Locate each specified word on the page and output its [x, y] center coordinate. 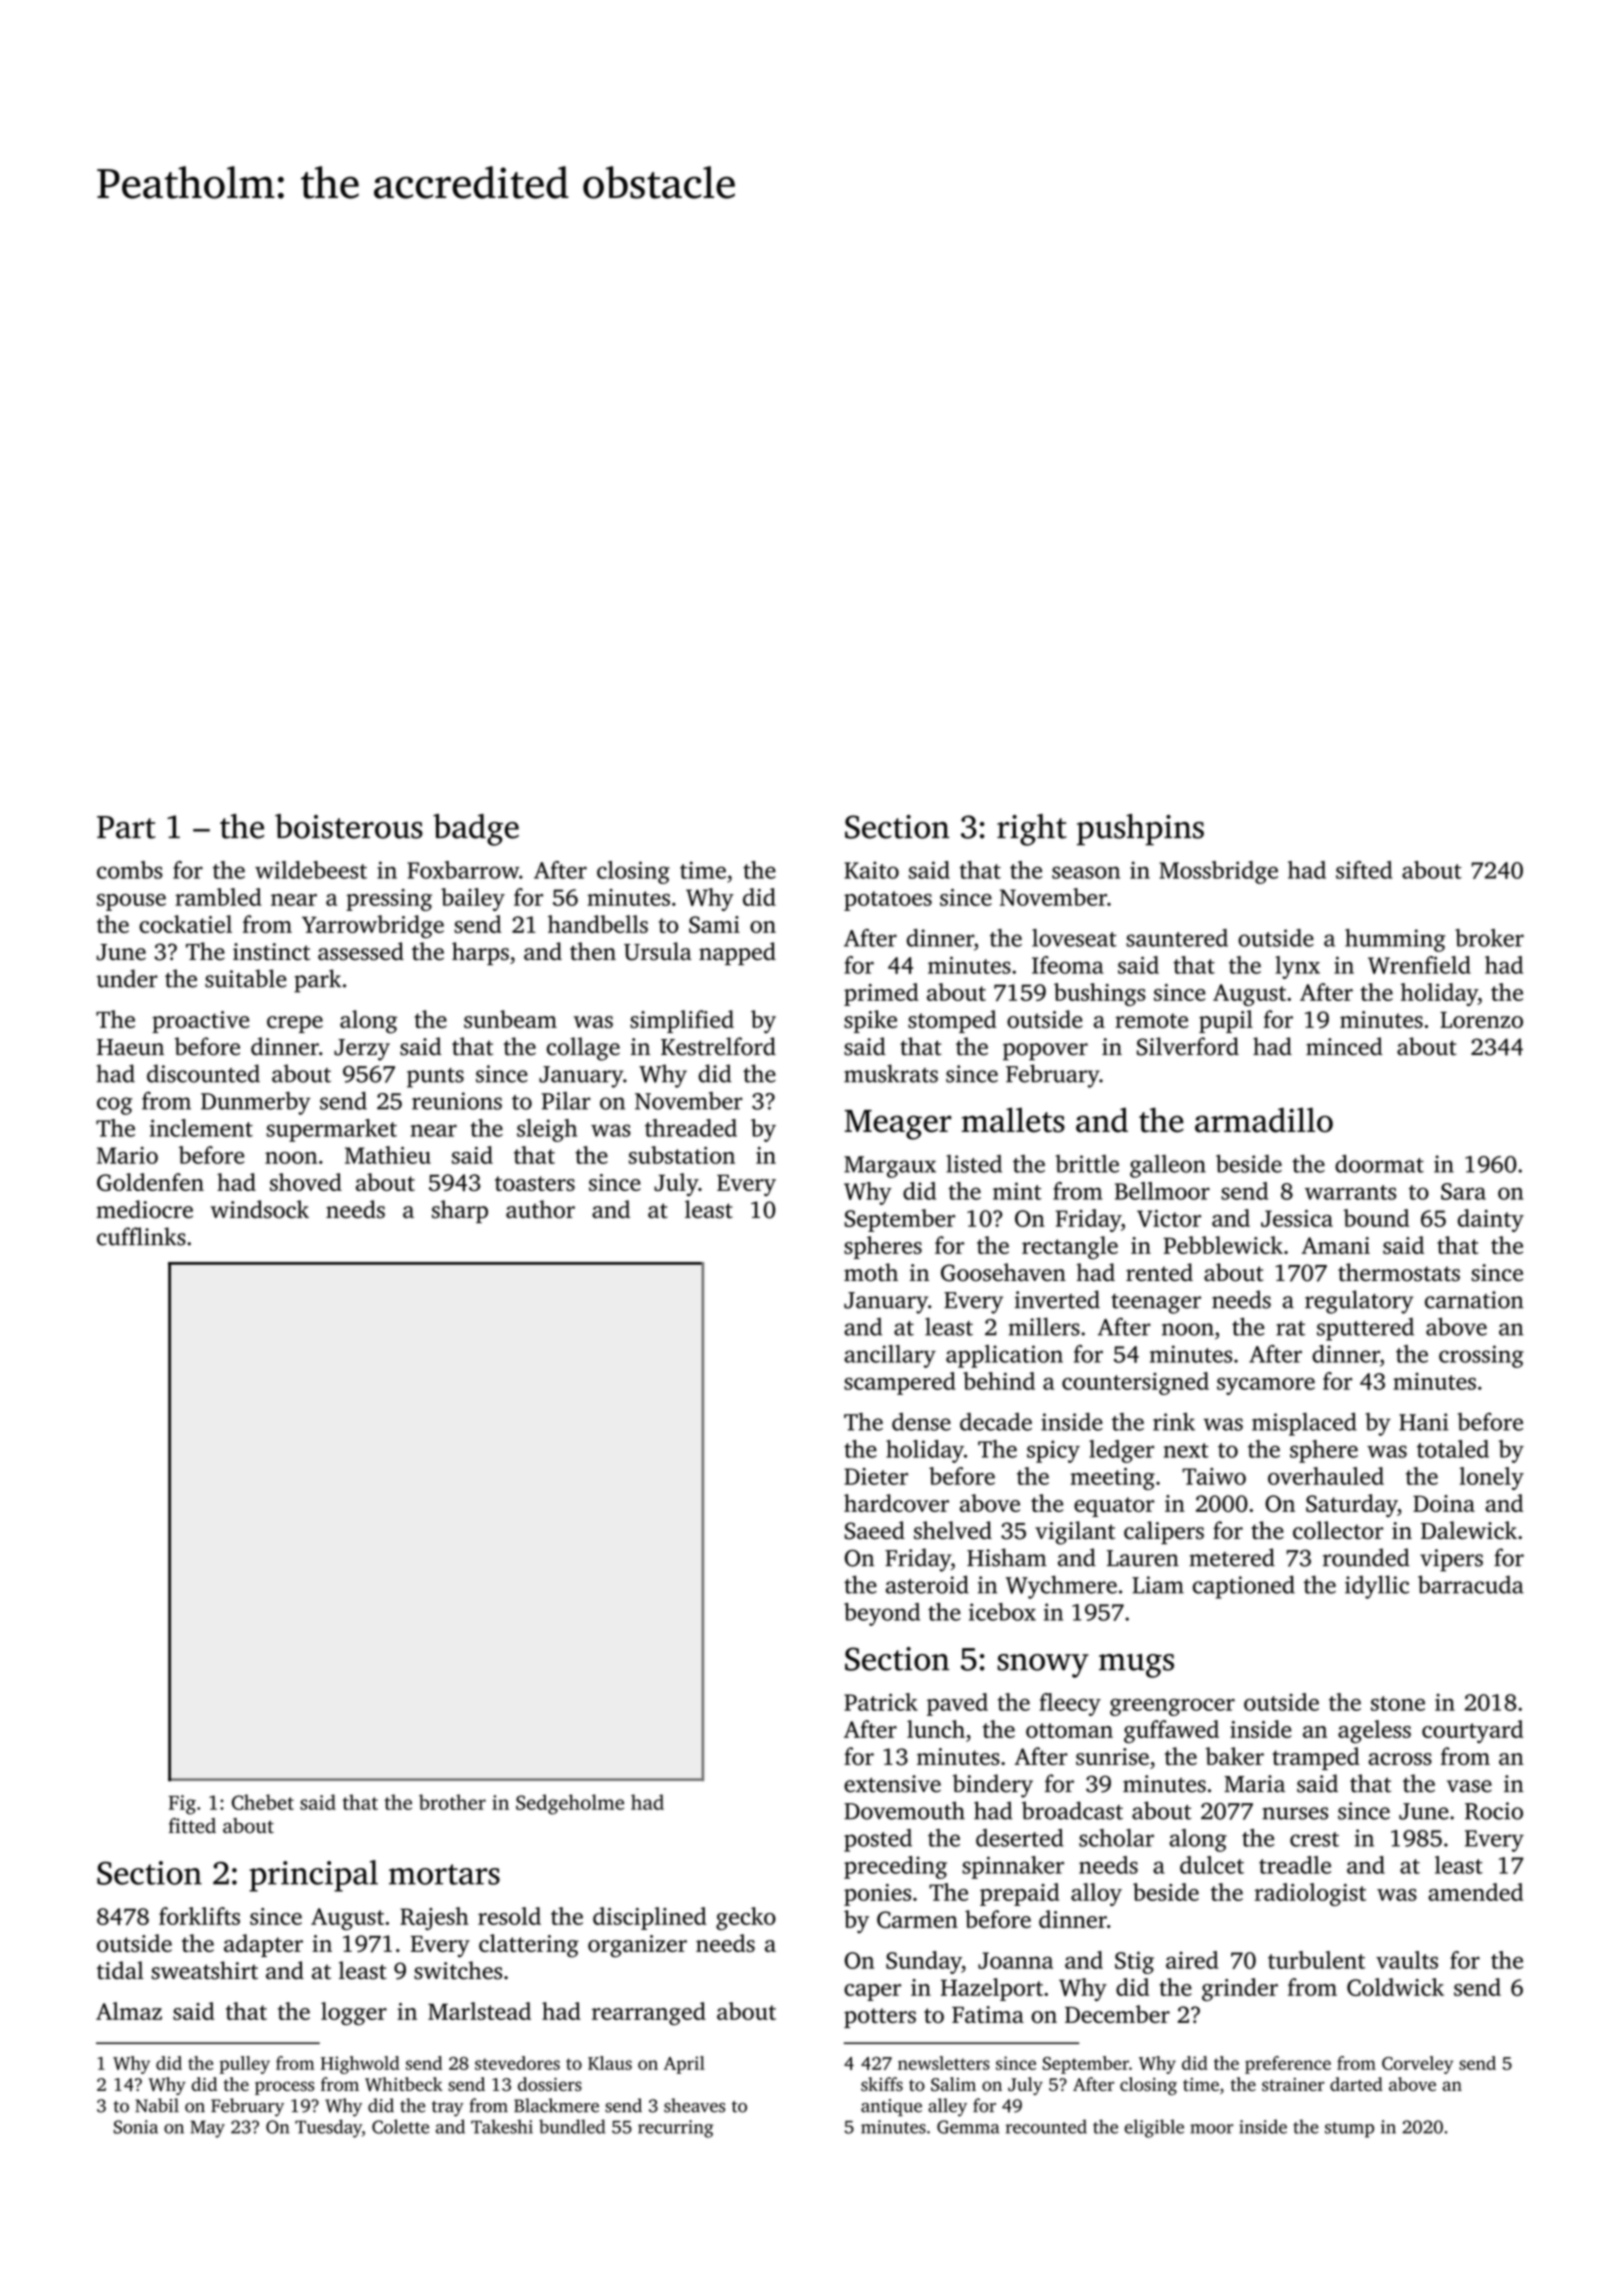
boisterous [349, 826]
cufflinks [141, 1236]
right [1032, 830]
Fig [182, 1805]
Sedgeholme [570, 1804]
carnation [1474, 1300]
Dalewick [1469, 1530]
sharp [460, 1211]
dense [921, 1422]
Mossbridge [1218, 872]
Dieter [876, 1476]
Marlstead [479, 2011]
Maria [1254, 1784]
